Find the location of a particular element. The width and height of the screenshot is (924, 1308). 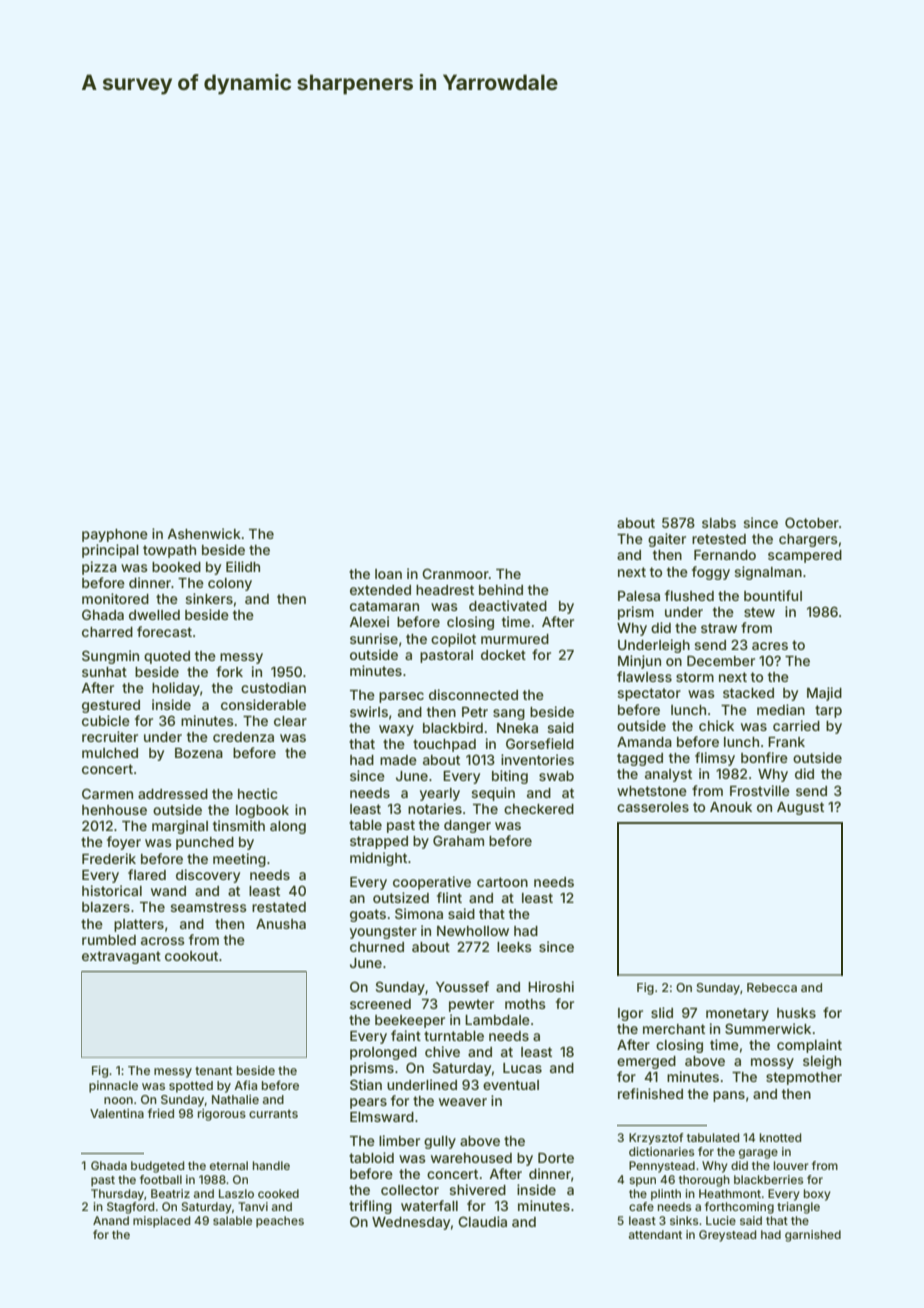

Anand is located at coordinates (111, 1220).
